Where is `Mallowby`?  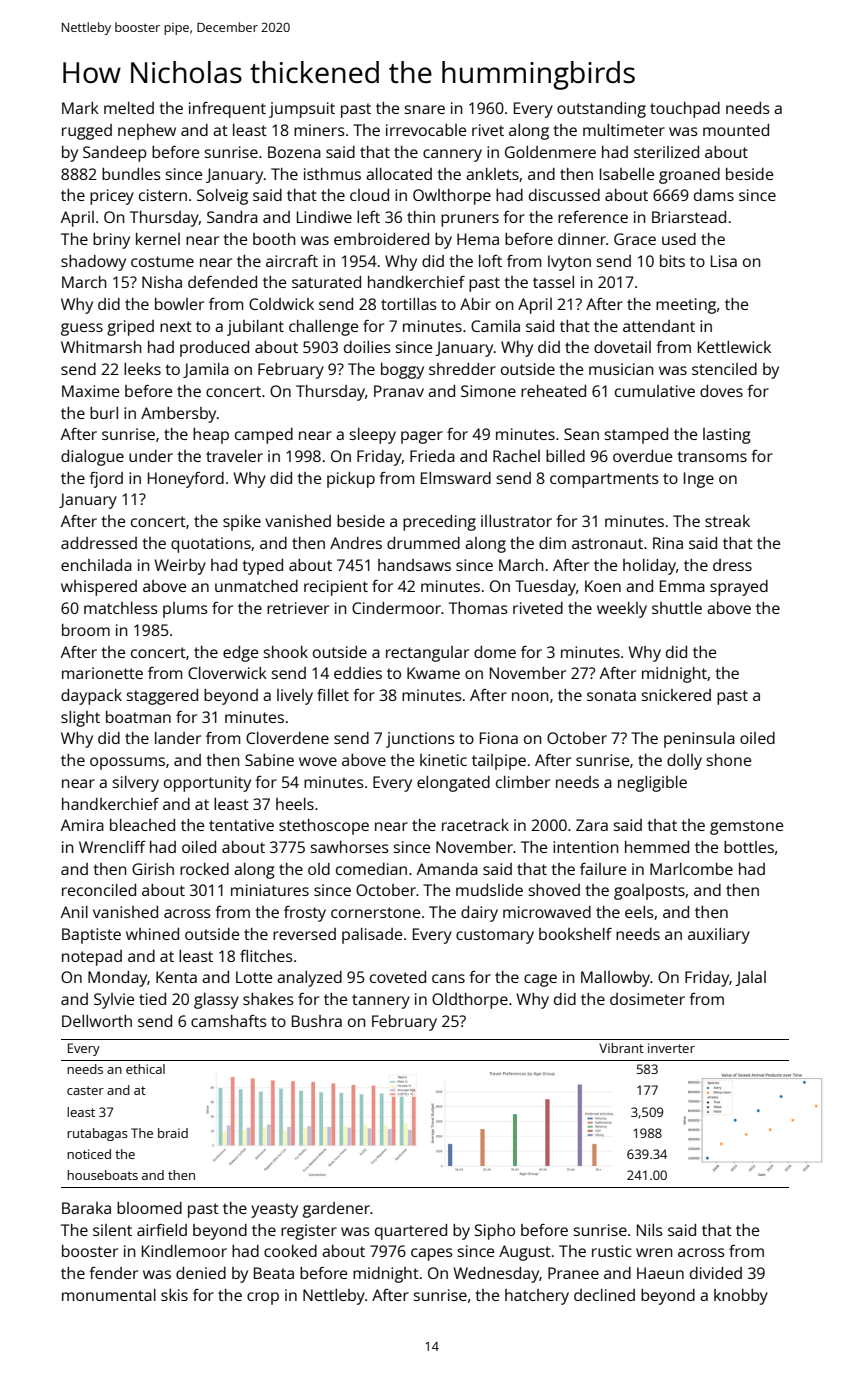
Mallowby is located at coordinates (615, 979).
